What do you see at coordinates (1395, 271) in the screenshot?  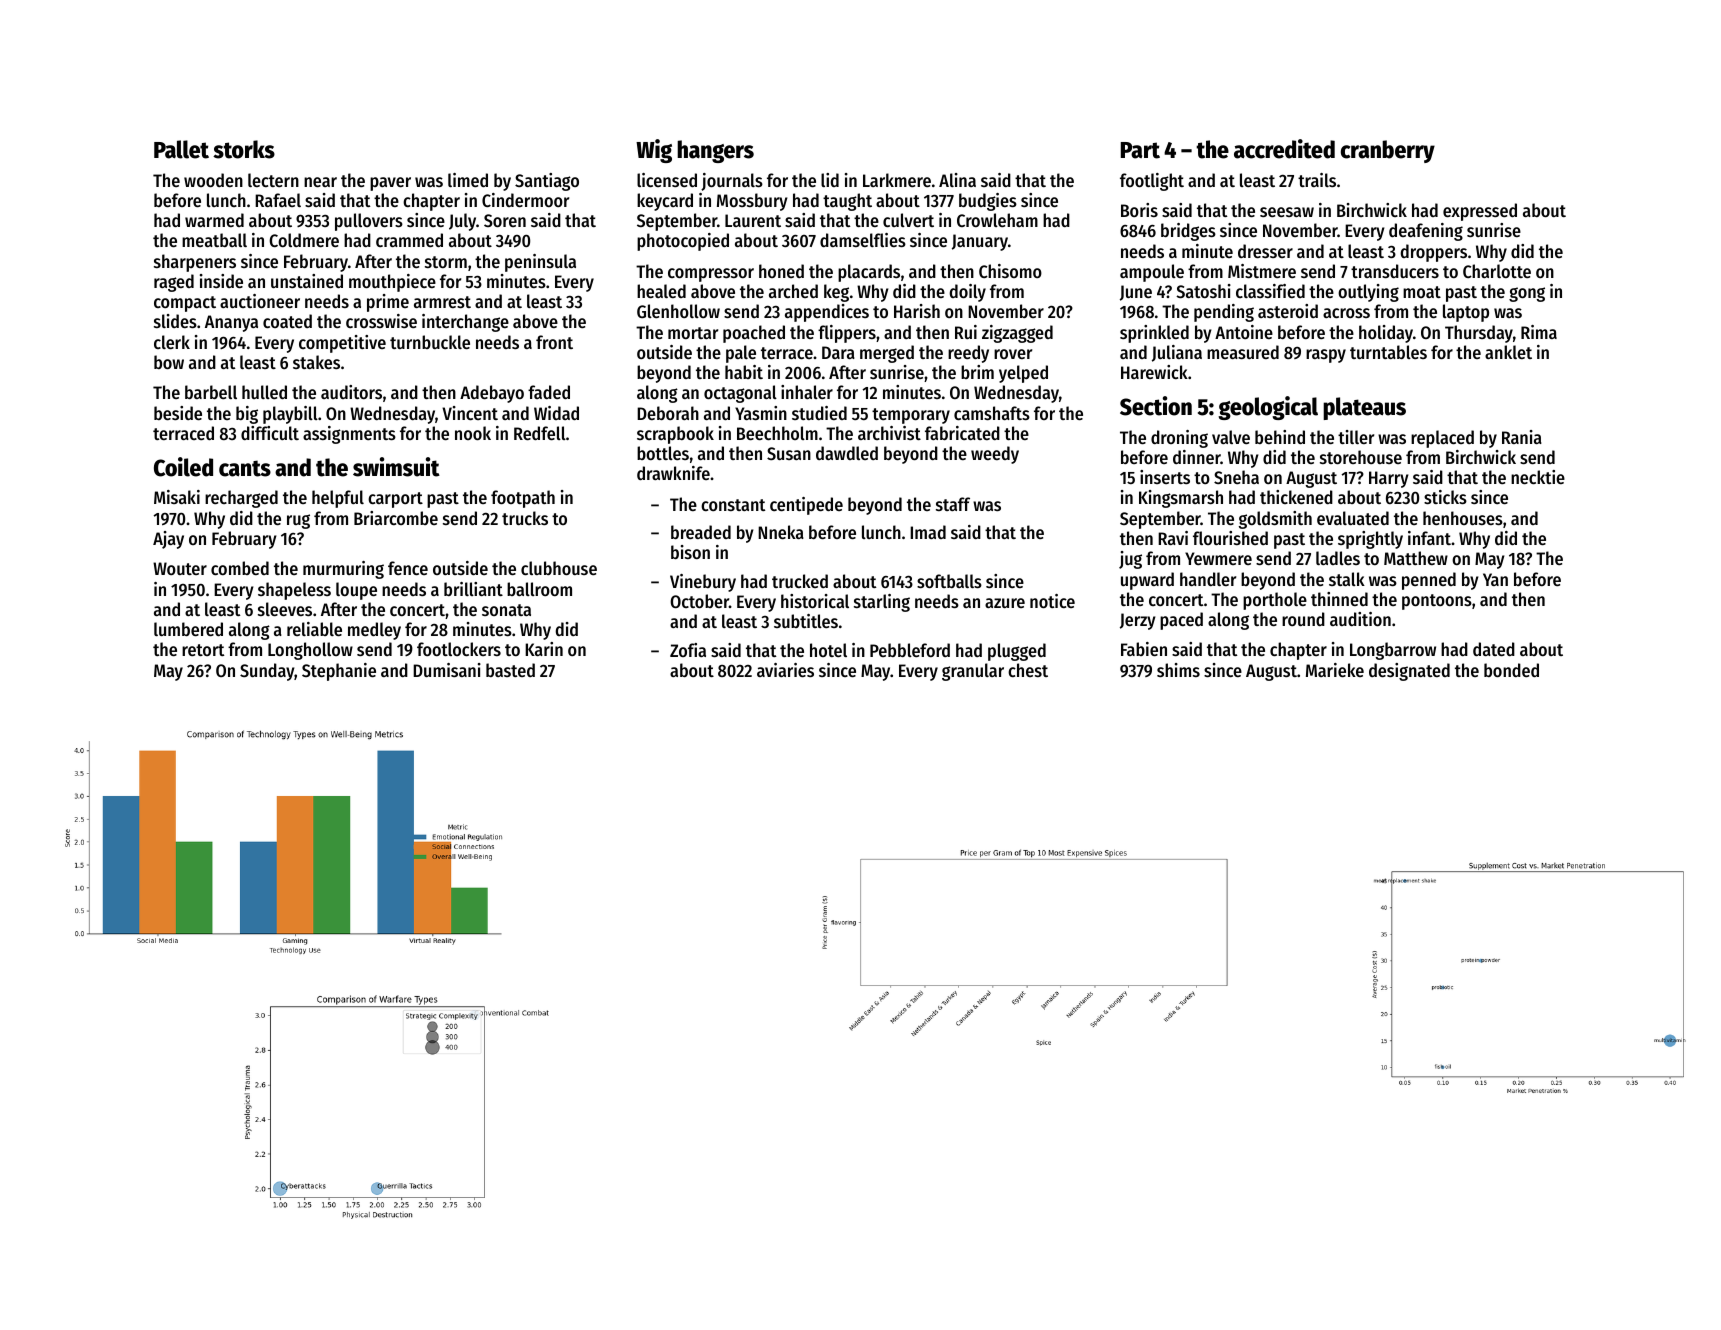 I see `transducers` at bounding box center [1395, 271].
